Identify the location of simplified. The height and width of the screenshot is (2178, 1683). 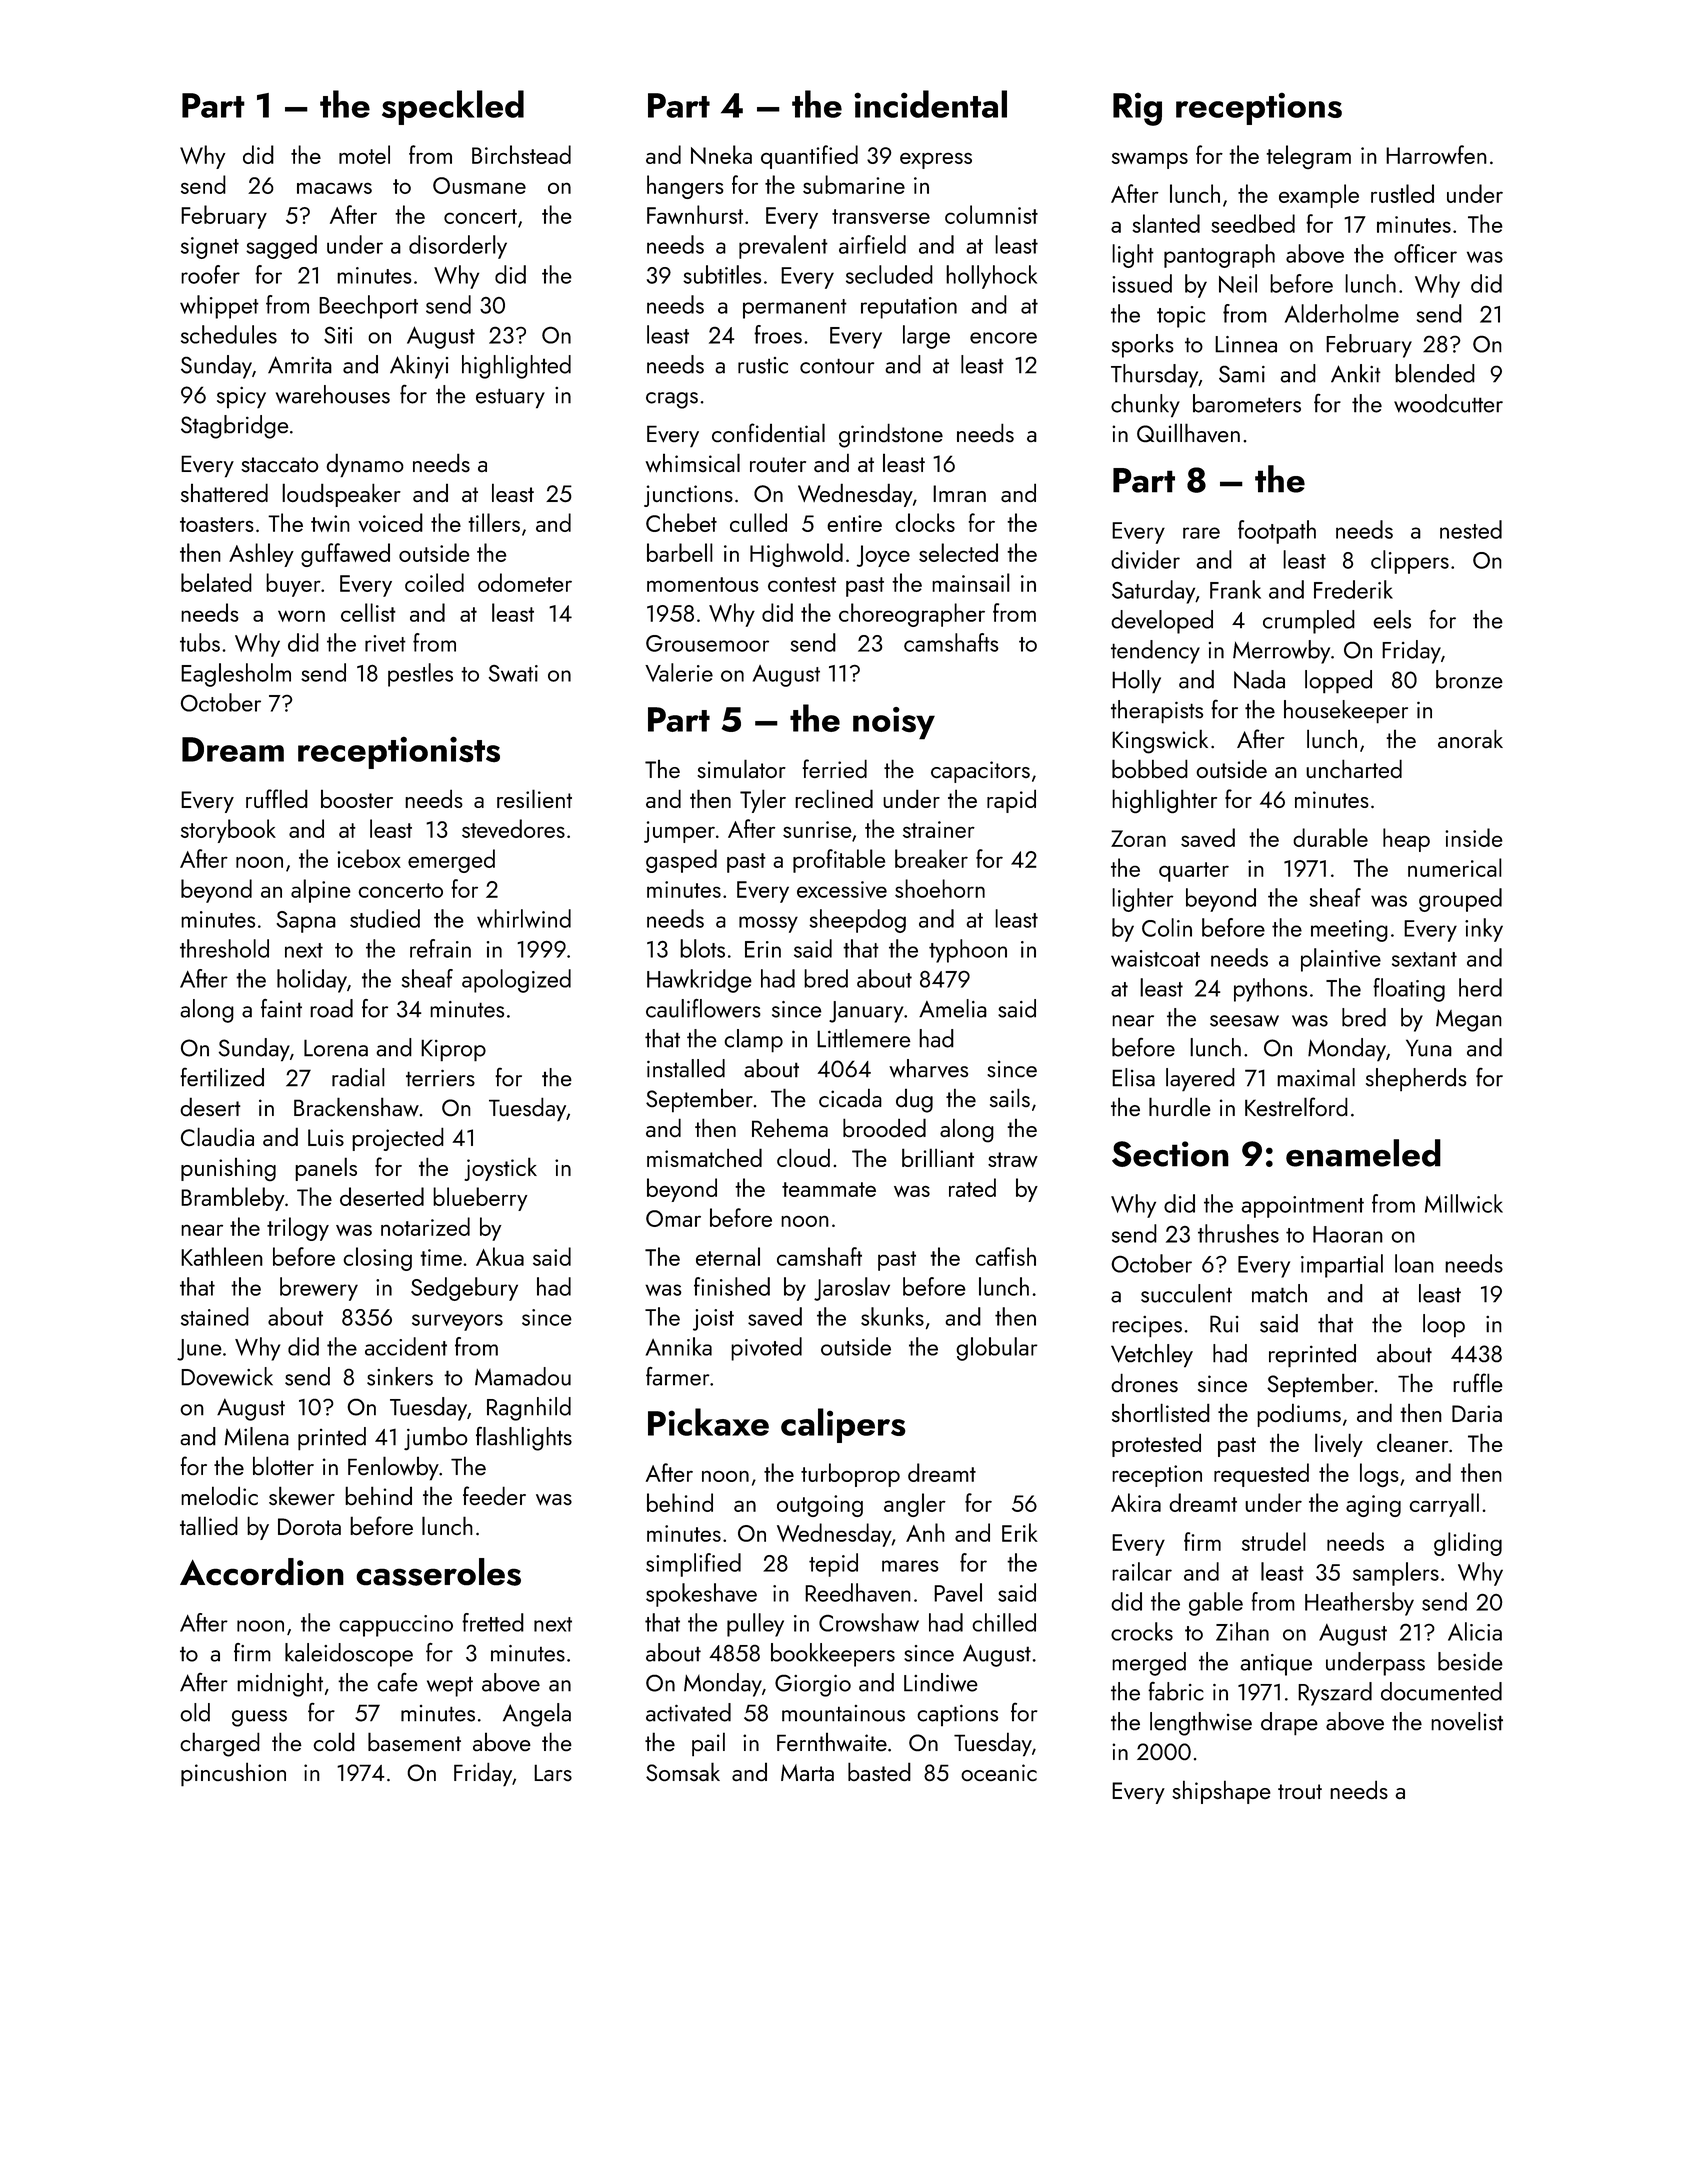
(693, 1565).
